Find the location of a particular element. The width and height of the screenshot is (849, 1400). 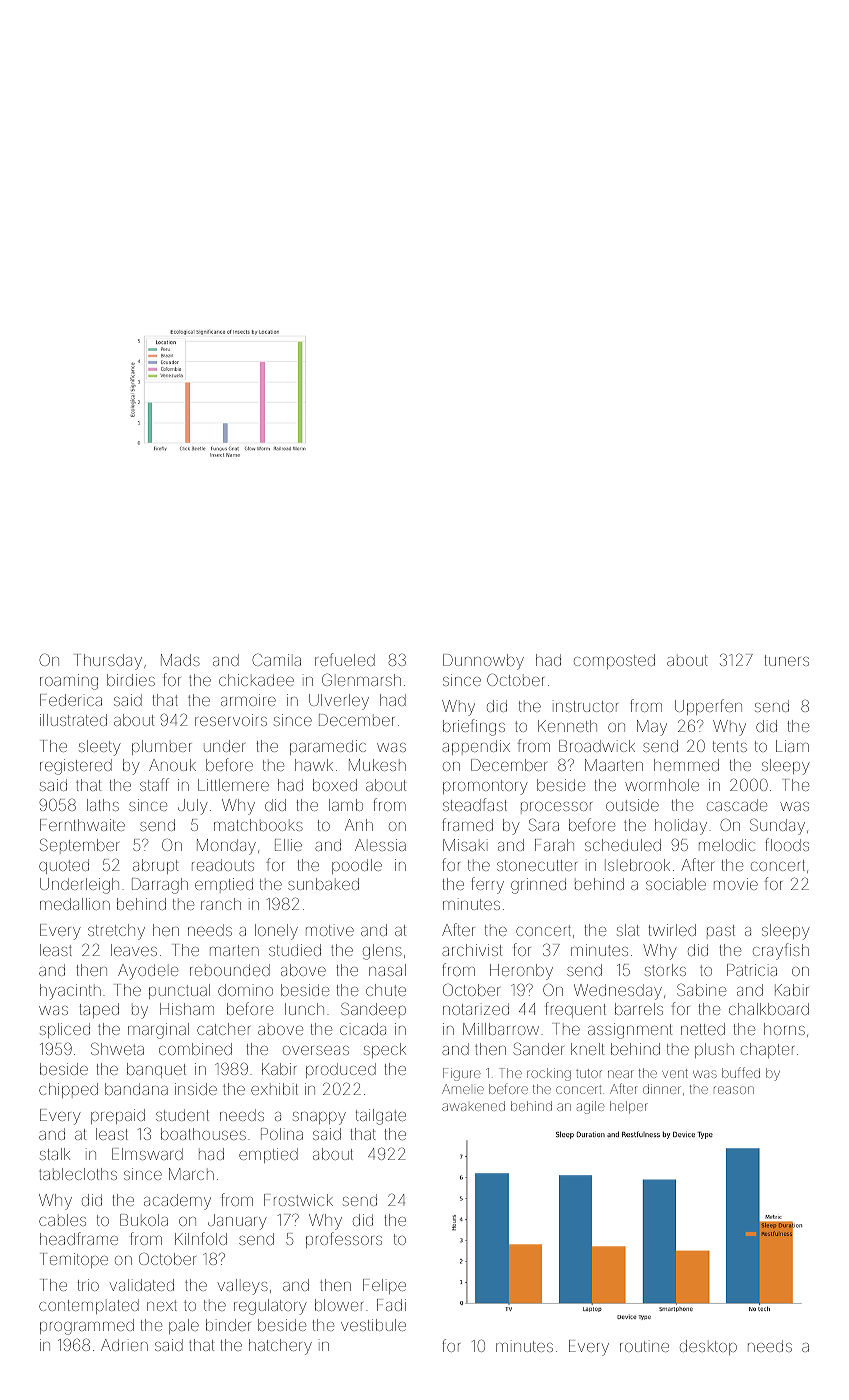

plumber is located at coordinates (162, 747).
